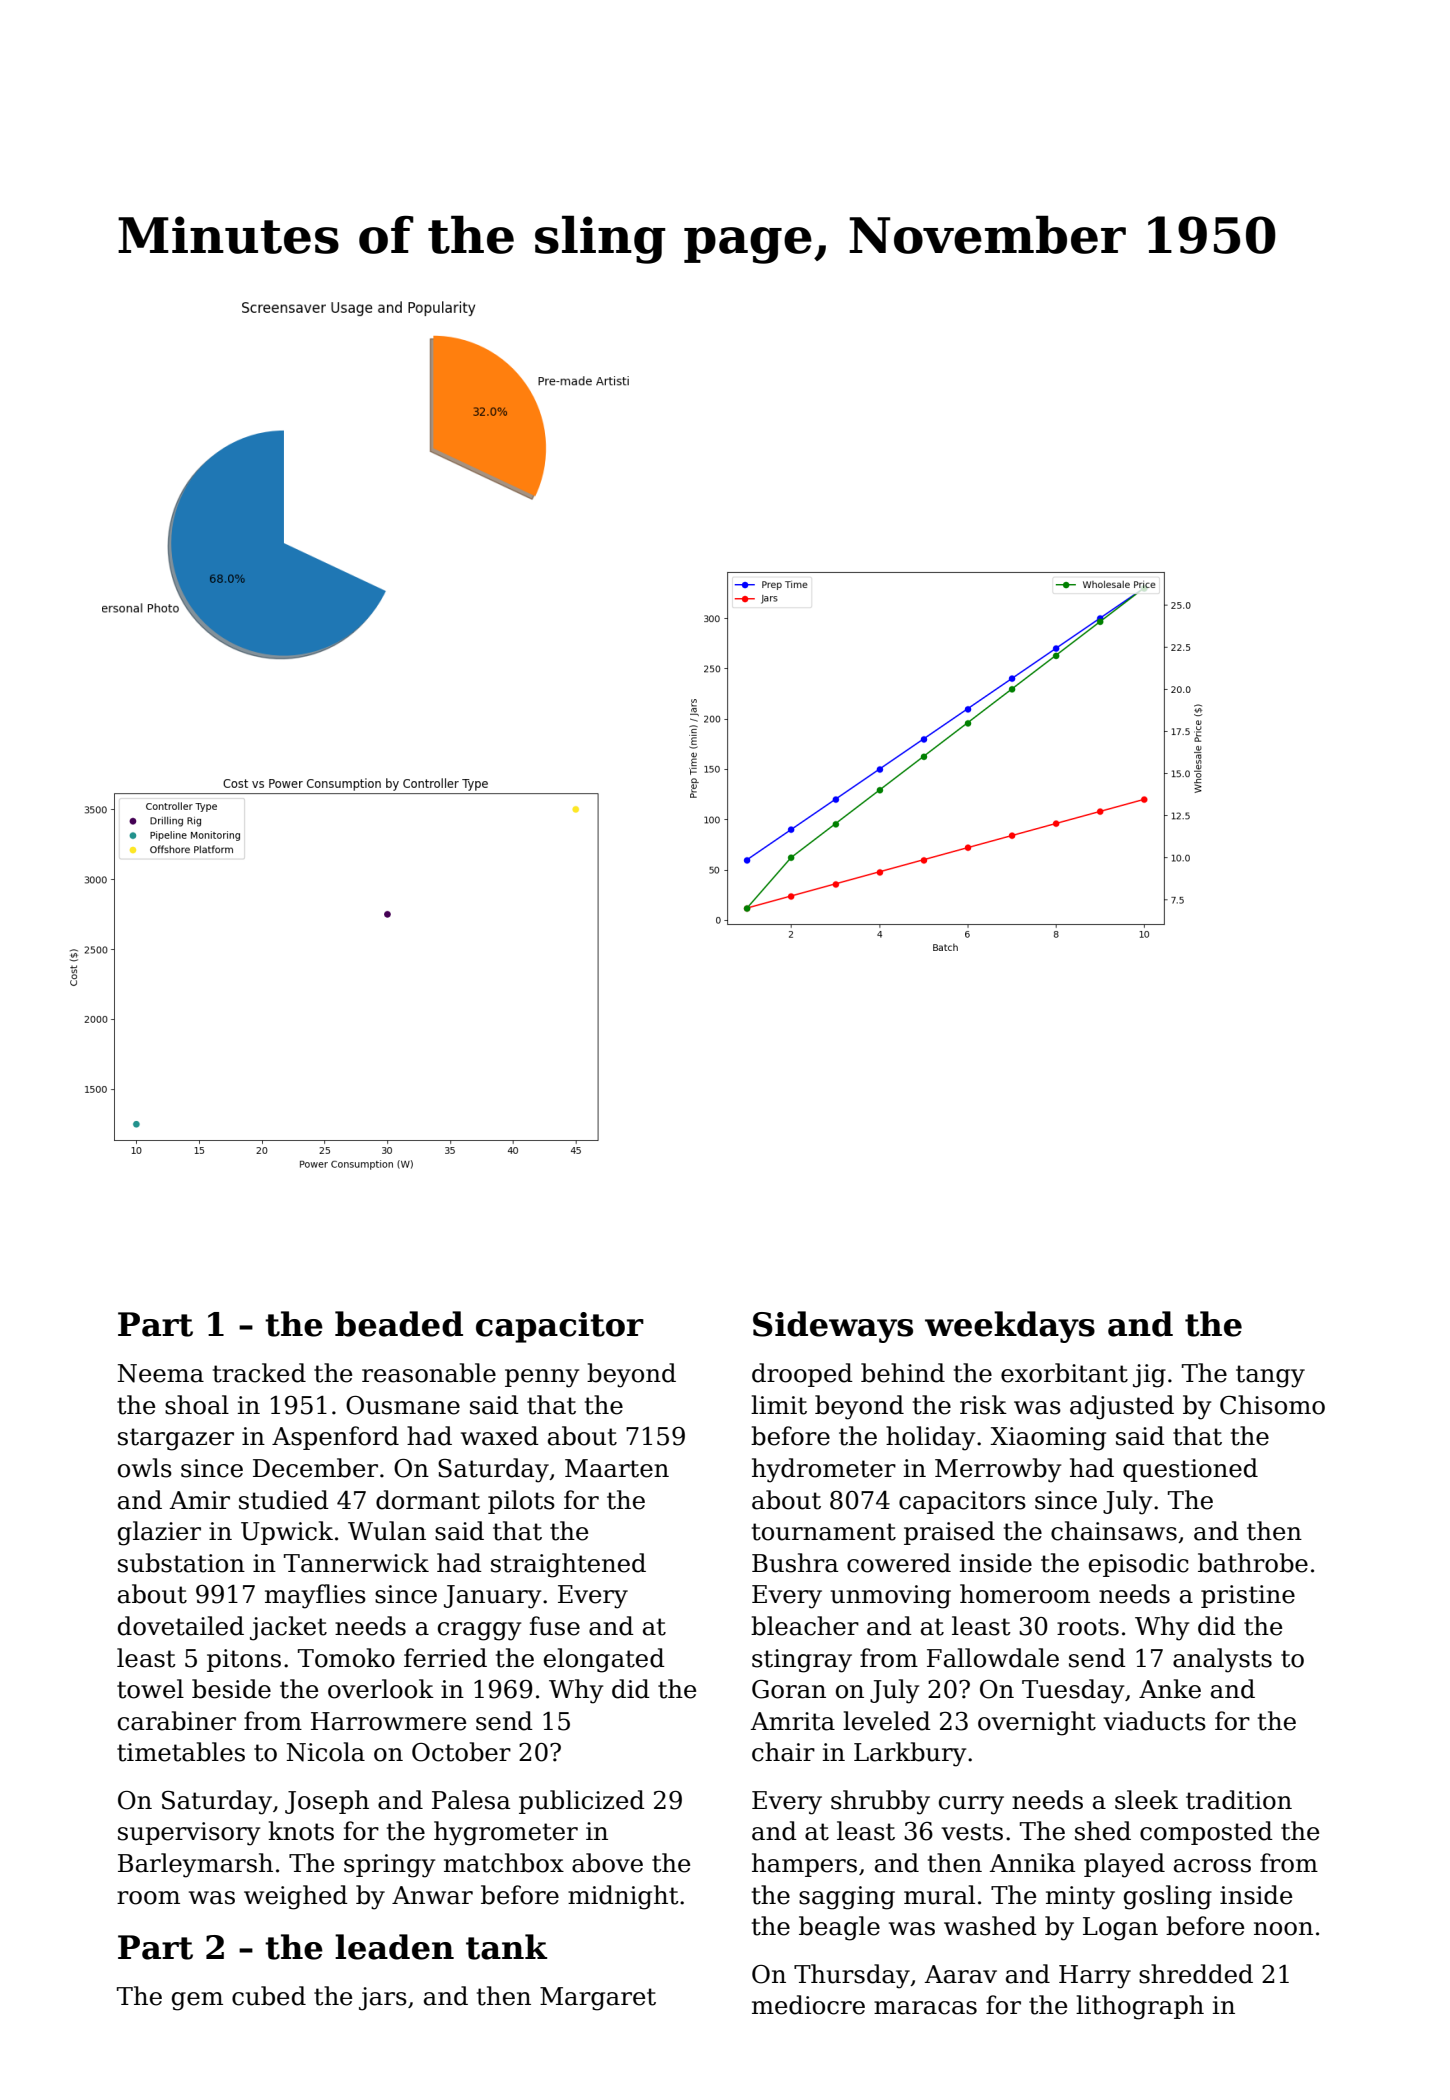 This image has height=2100, width=1450. Describe the element at coordinates (197, 1405) in the image. I see `shoal` at that location.
